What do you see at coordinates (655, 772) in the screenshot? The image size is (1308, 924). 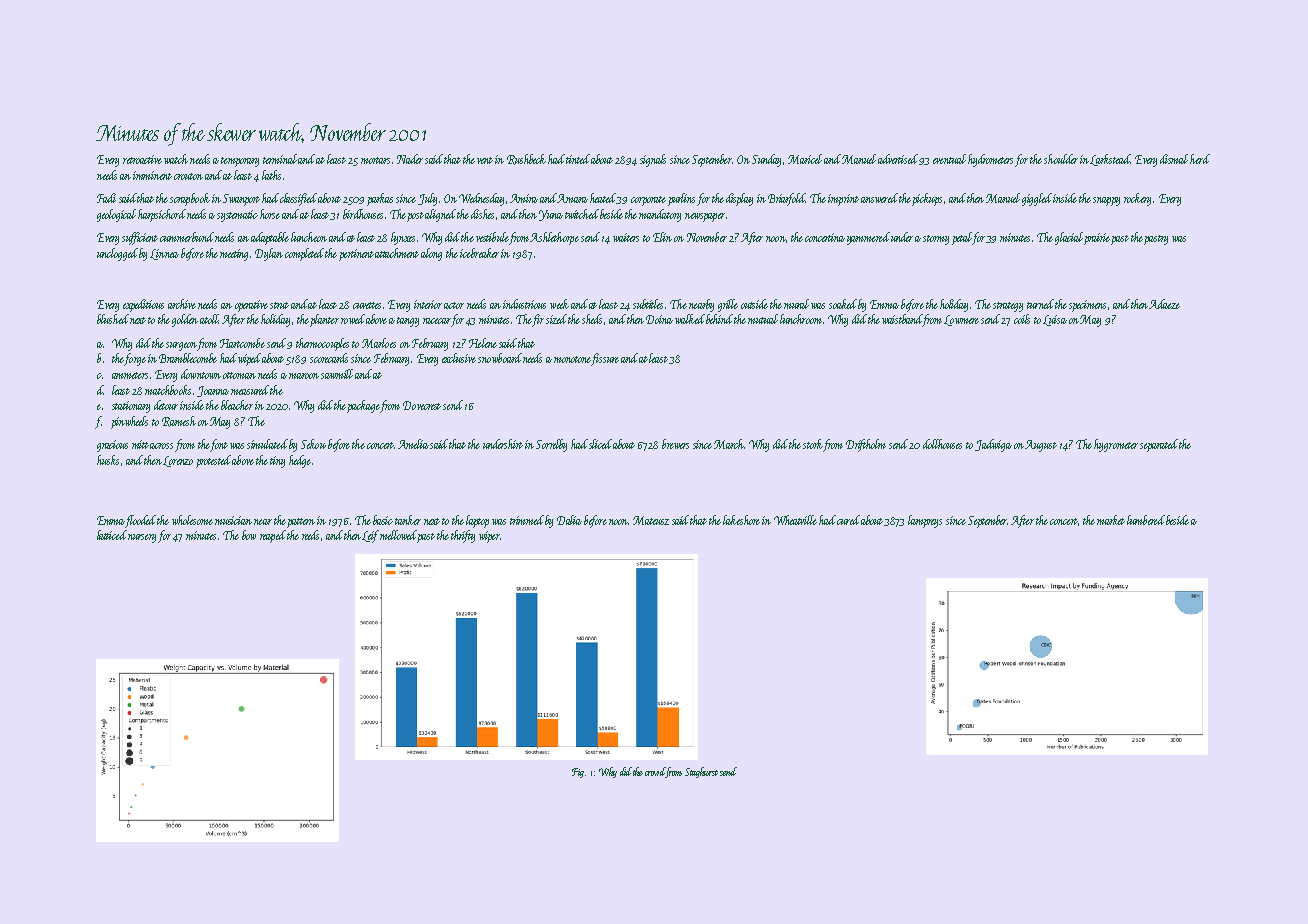 I see `crowd` at bounding box center [655, 772].
